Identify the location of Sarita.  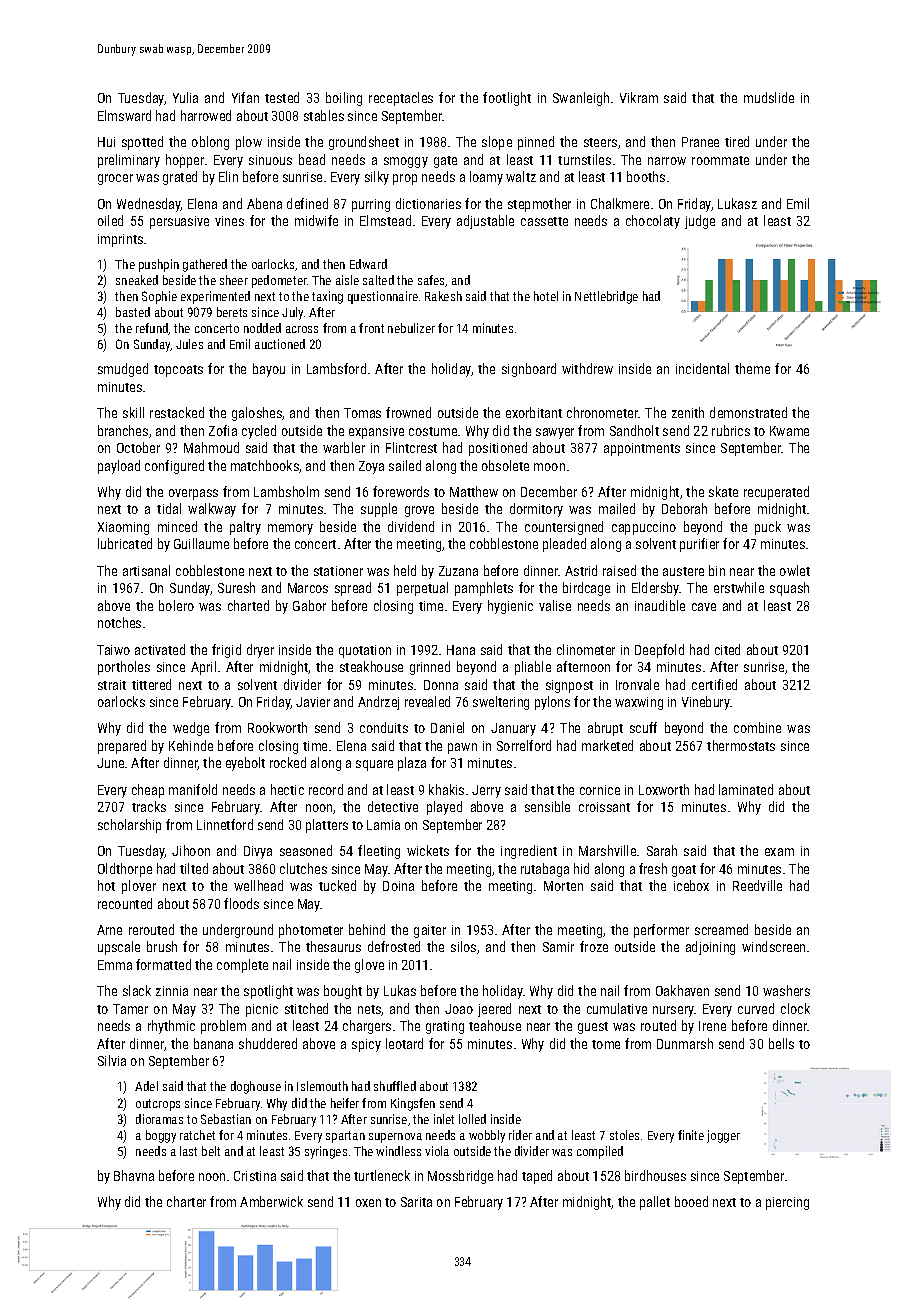
(416, 1202).
